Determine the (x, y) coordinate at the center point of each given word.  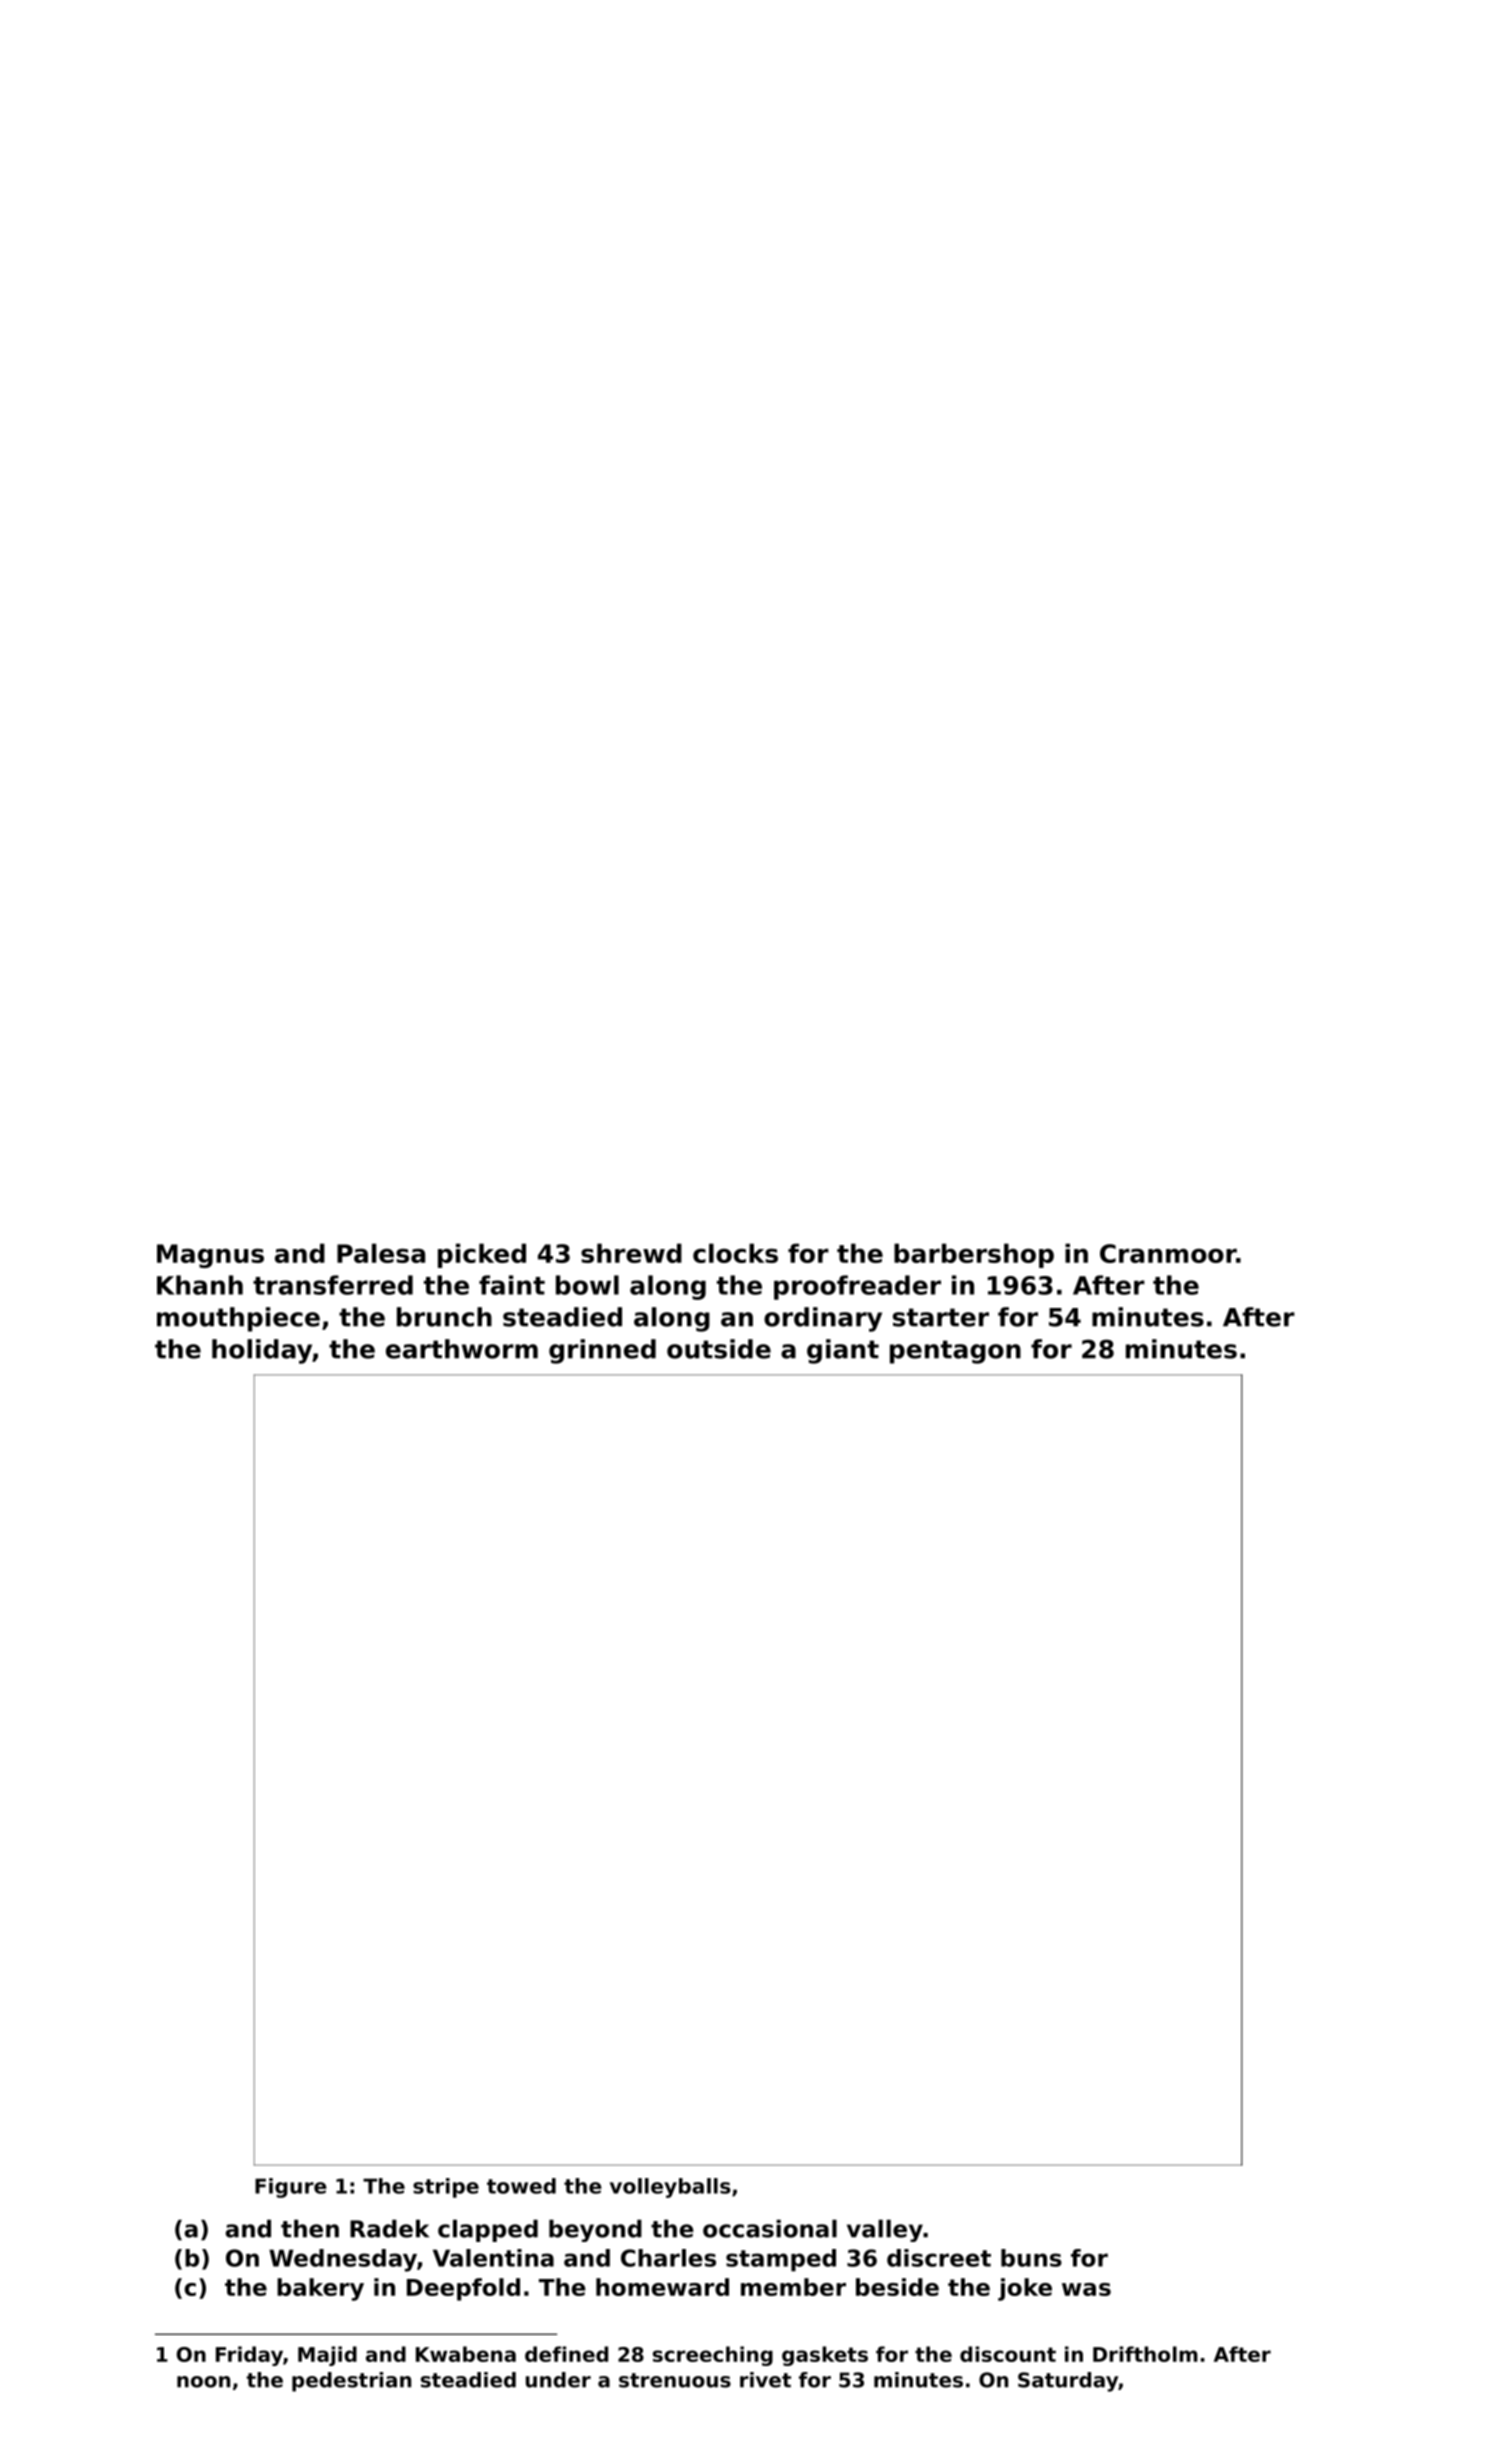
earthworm (462, 1349)
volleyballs (670, 2188)
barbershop (974, 1255)
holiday (262, 1351)
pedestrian (351, 2382)
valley (885, 2230)
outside (719, 1349)
